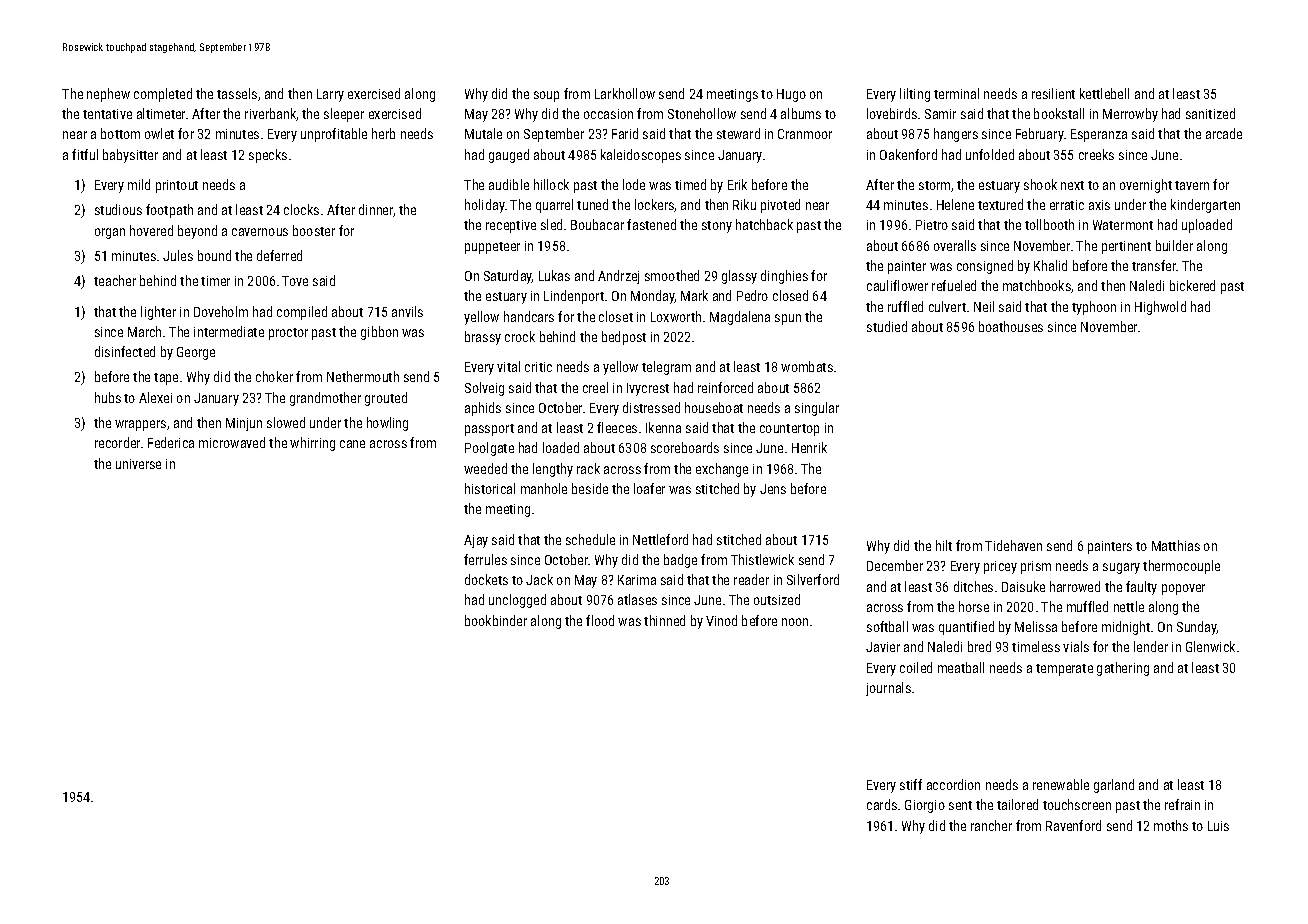 This image has height=924, width=1308. I want to click on cards, so click(882, 804).
